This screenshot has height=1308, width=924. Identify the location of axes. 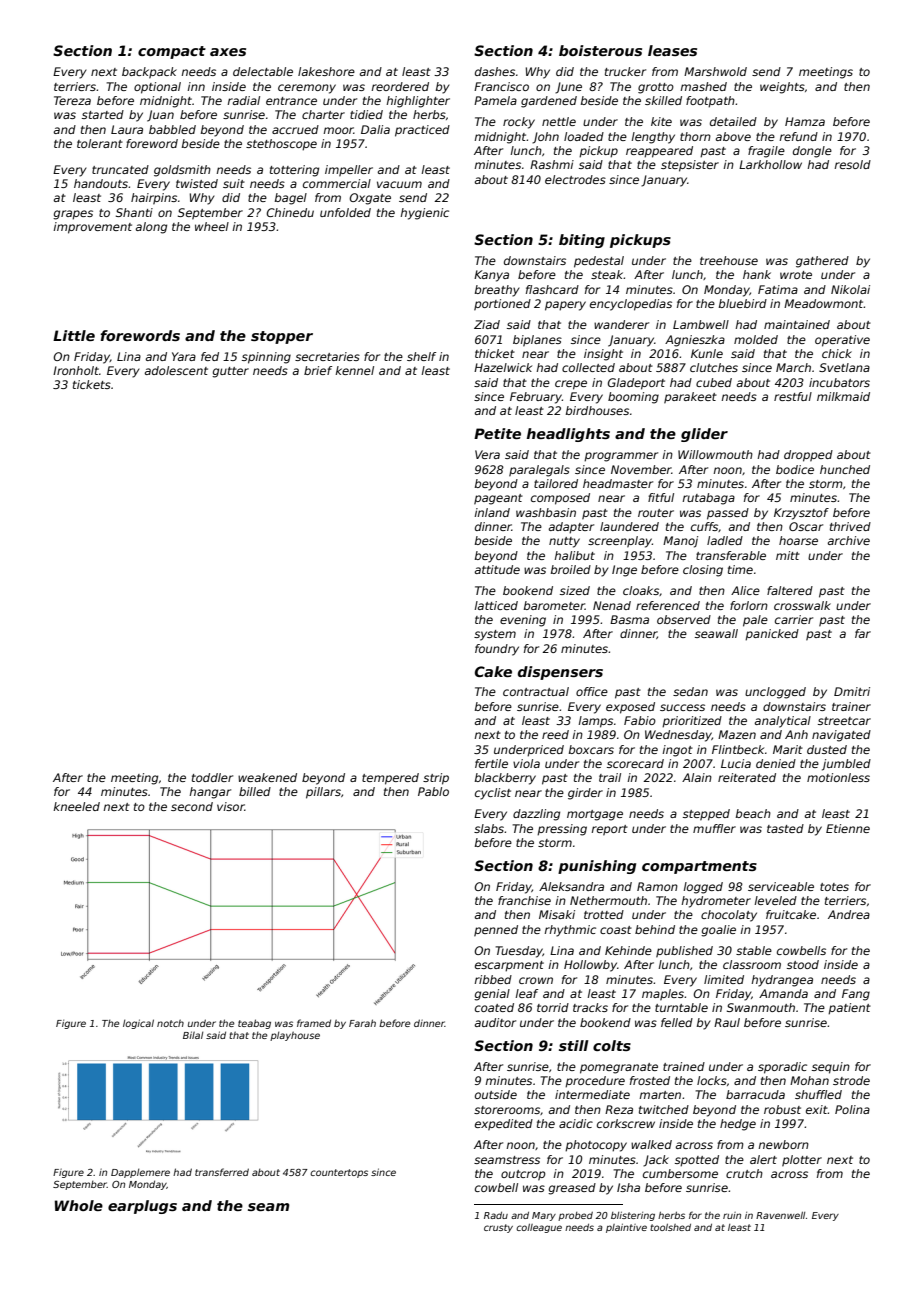
(228, 52).
